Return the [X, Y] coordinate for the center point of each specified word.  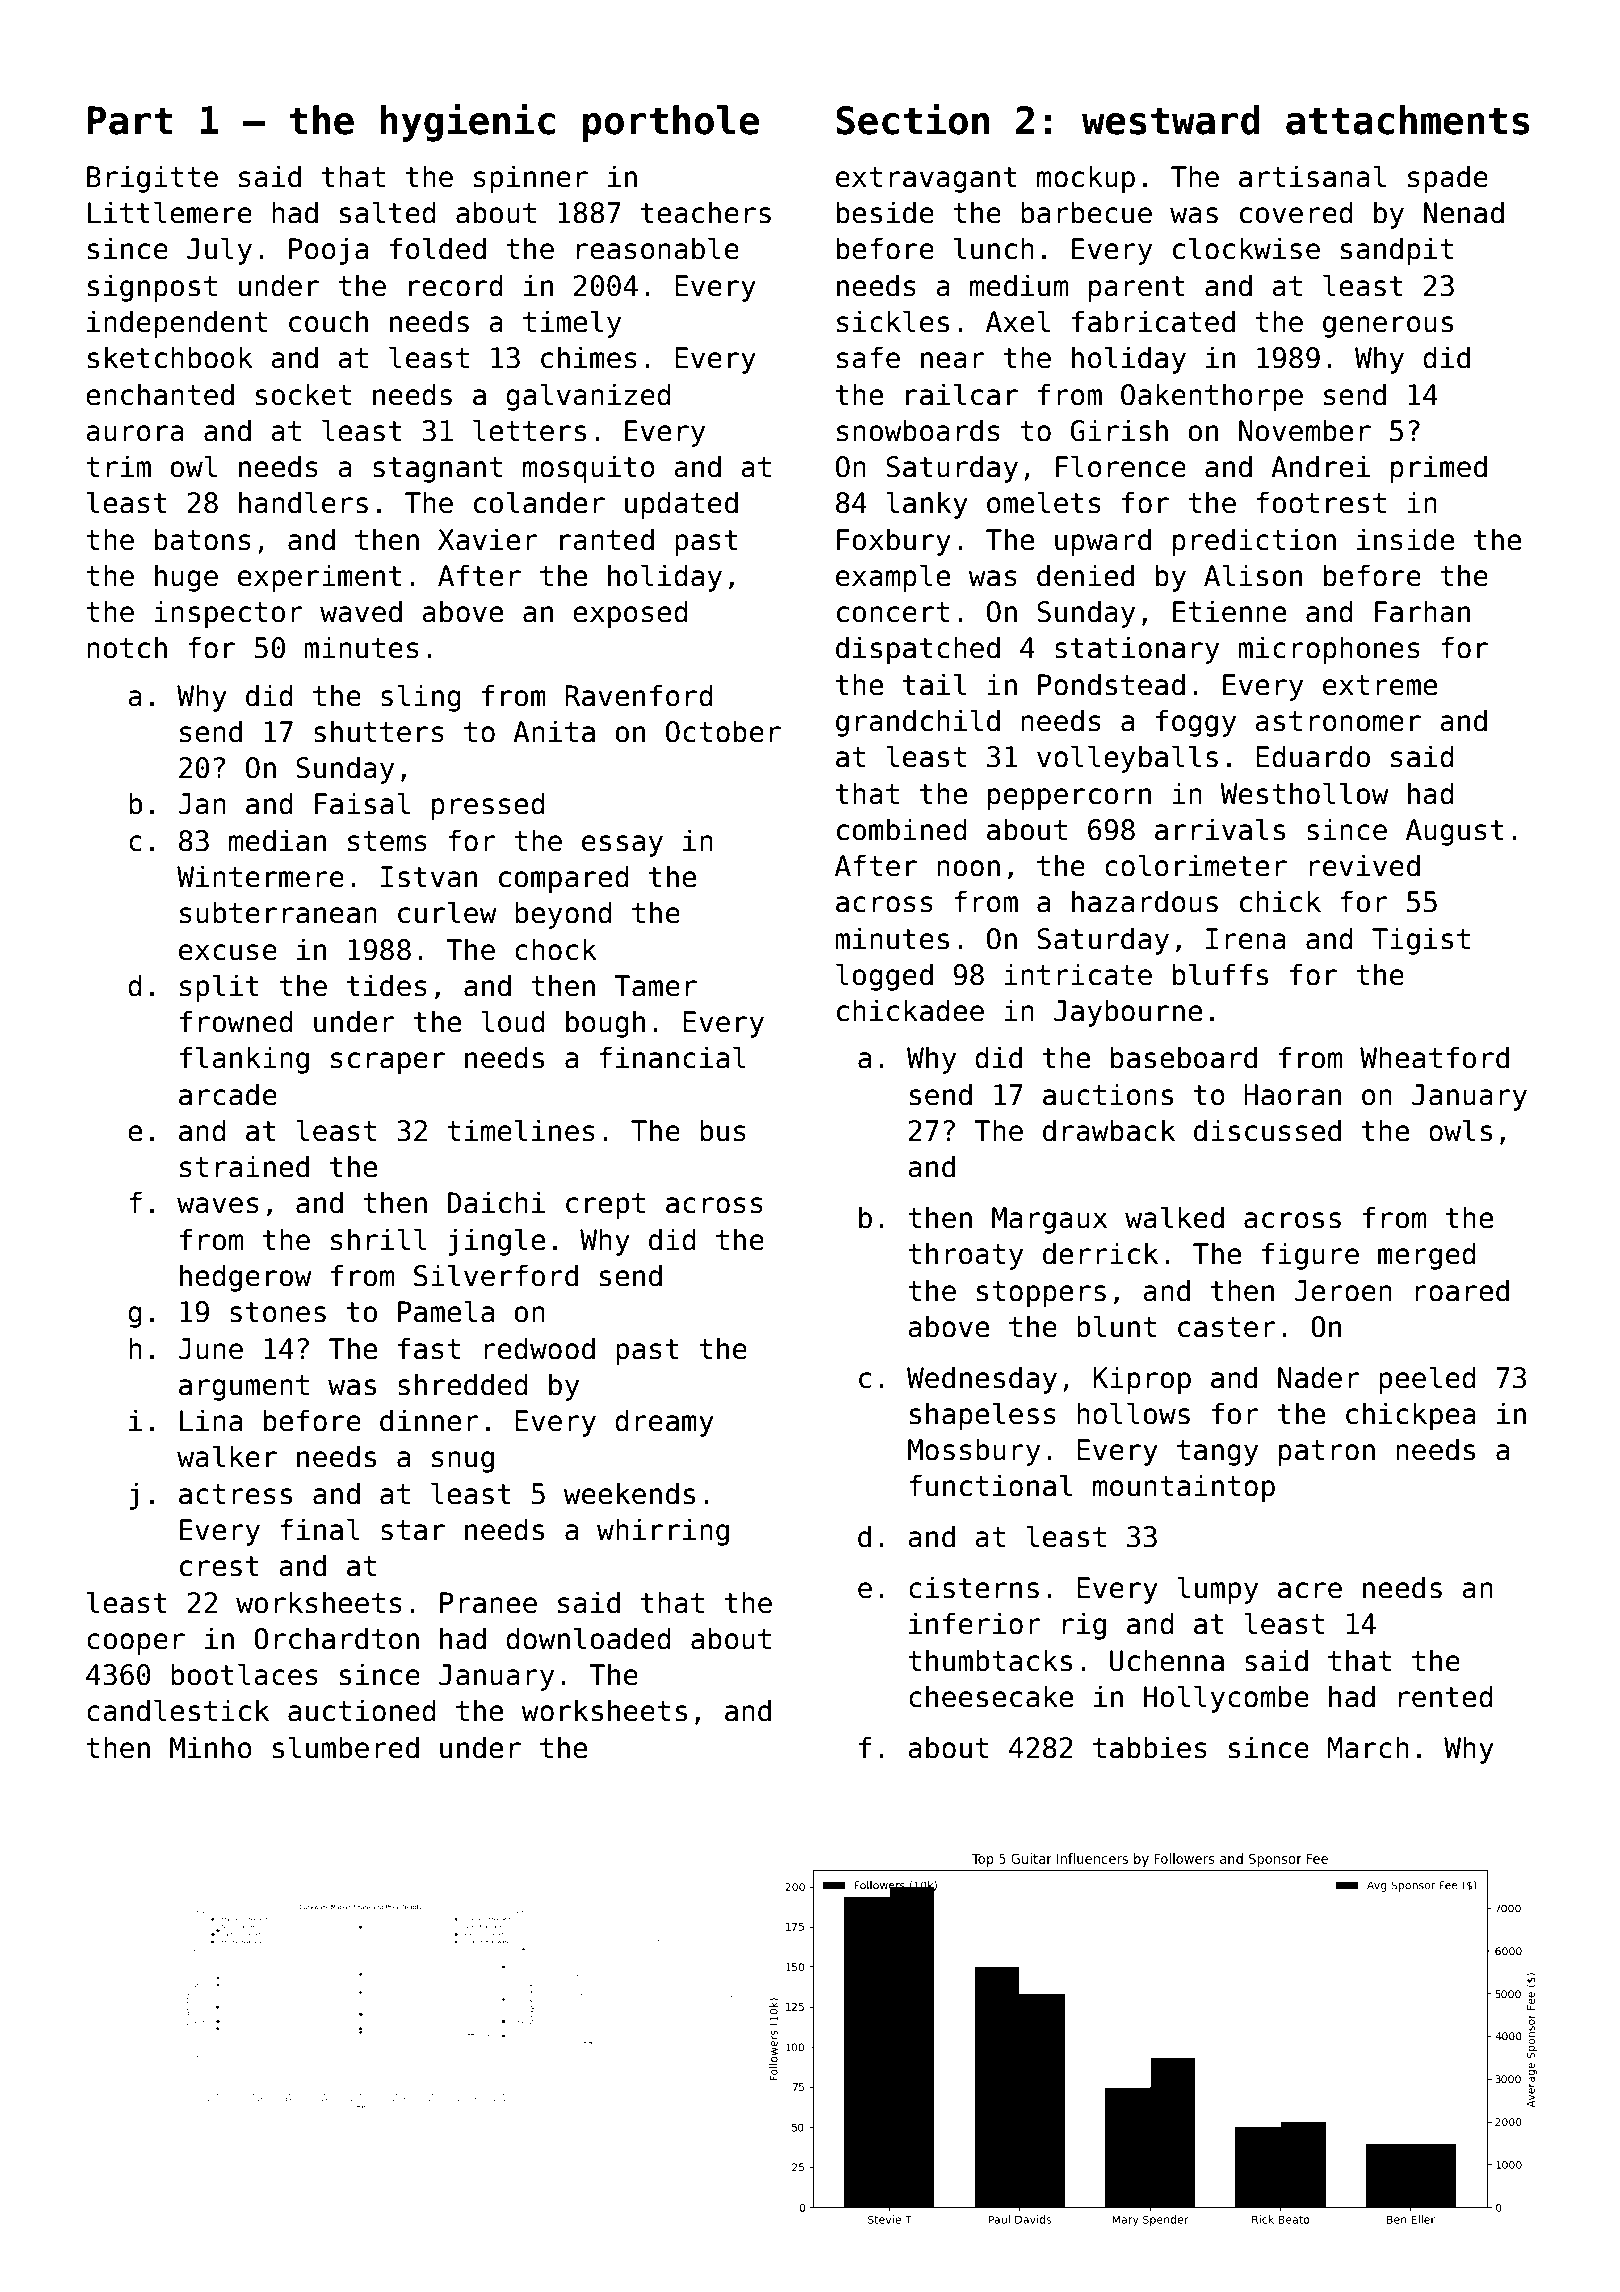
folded [438, 248]
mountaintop [1184, 1488]
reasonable [658, 248]
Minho [211, 1747]
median [277, 840]
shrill [379, 1239]
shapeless [983, 1416]
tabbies [1150, 1747]
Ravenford [639, 695]
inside [1405, 539]
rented [1446, 1696]
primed [1439, 469]
